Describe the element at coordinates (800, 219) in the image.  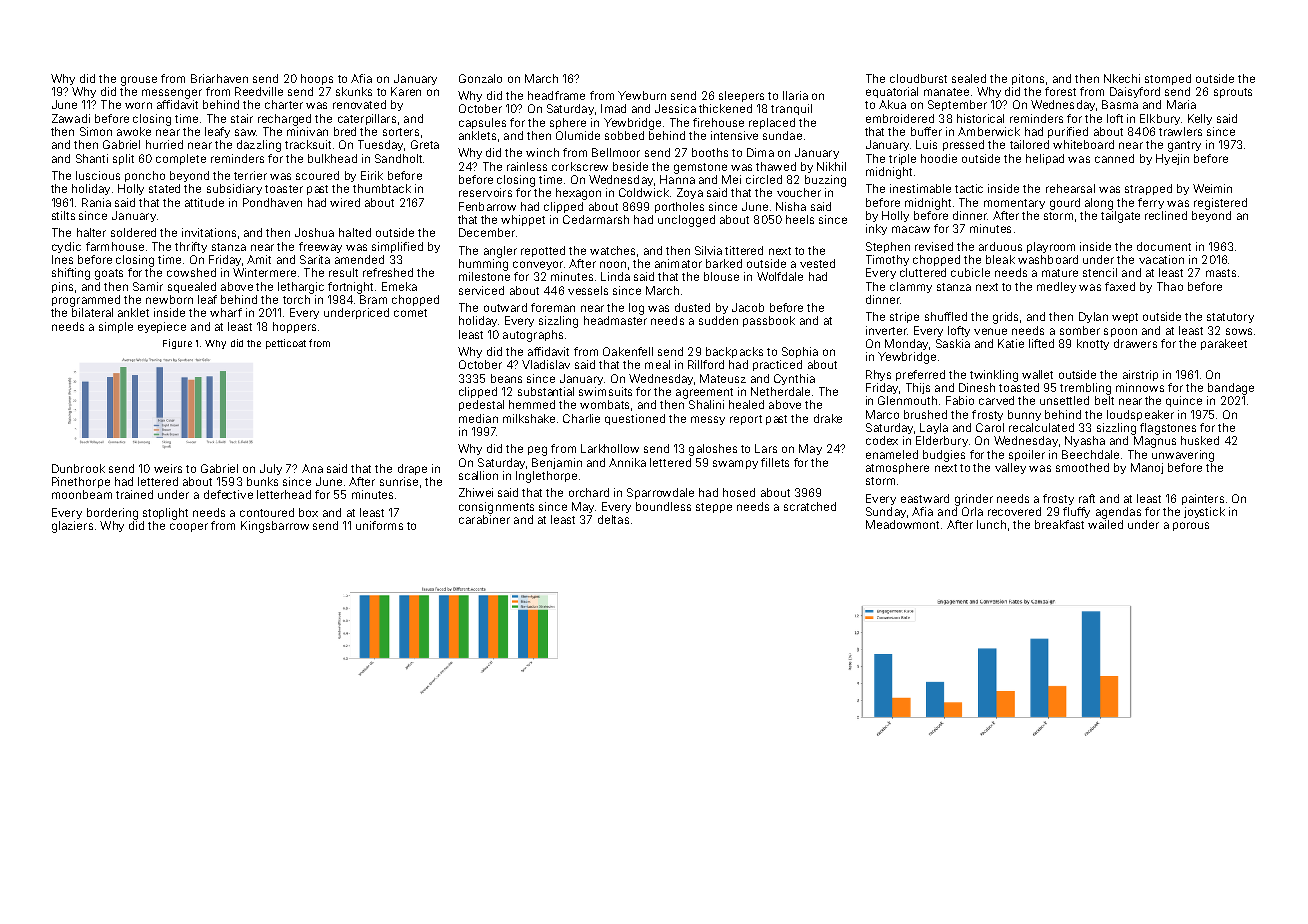
I see `heels` at that location.
